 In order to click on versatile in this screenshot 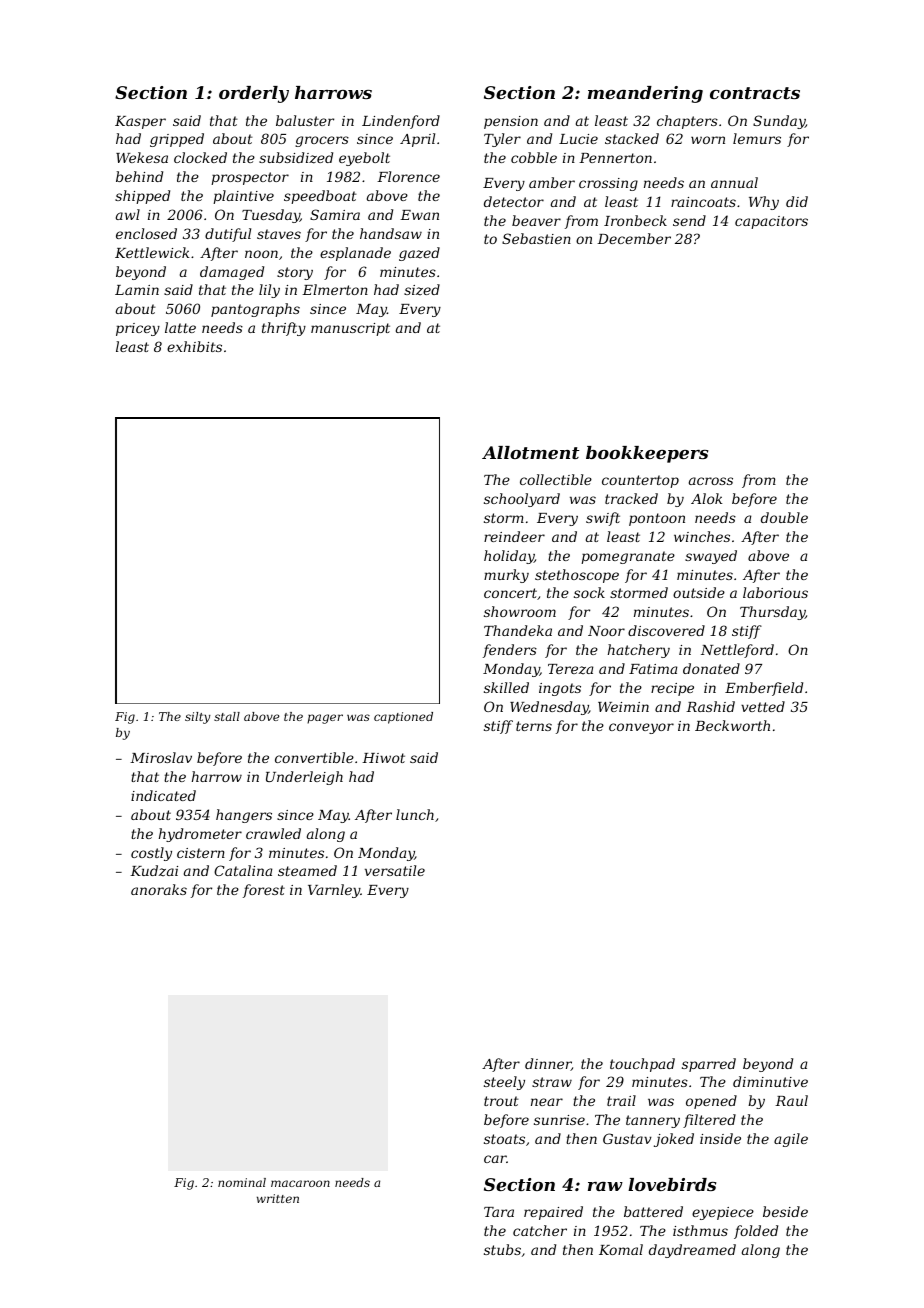, I will do `click(395, 870)`.
